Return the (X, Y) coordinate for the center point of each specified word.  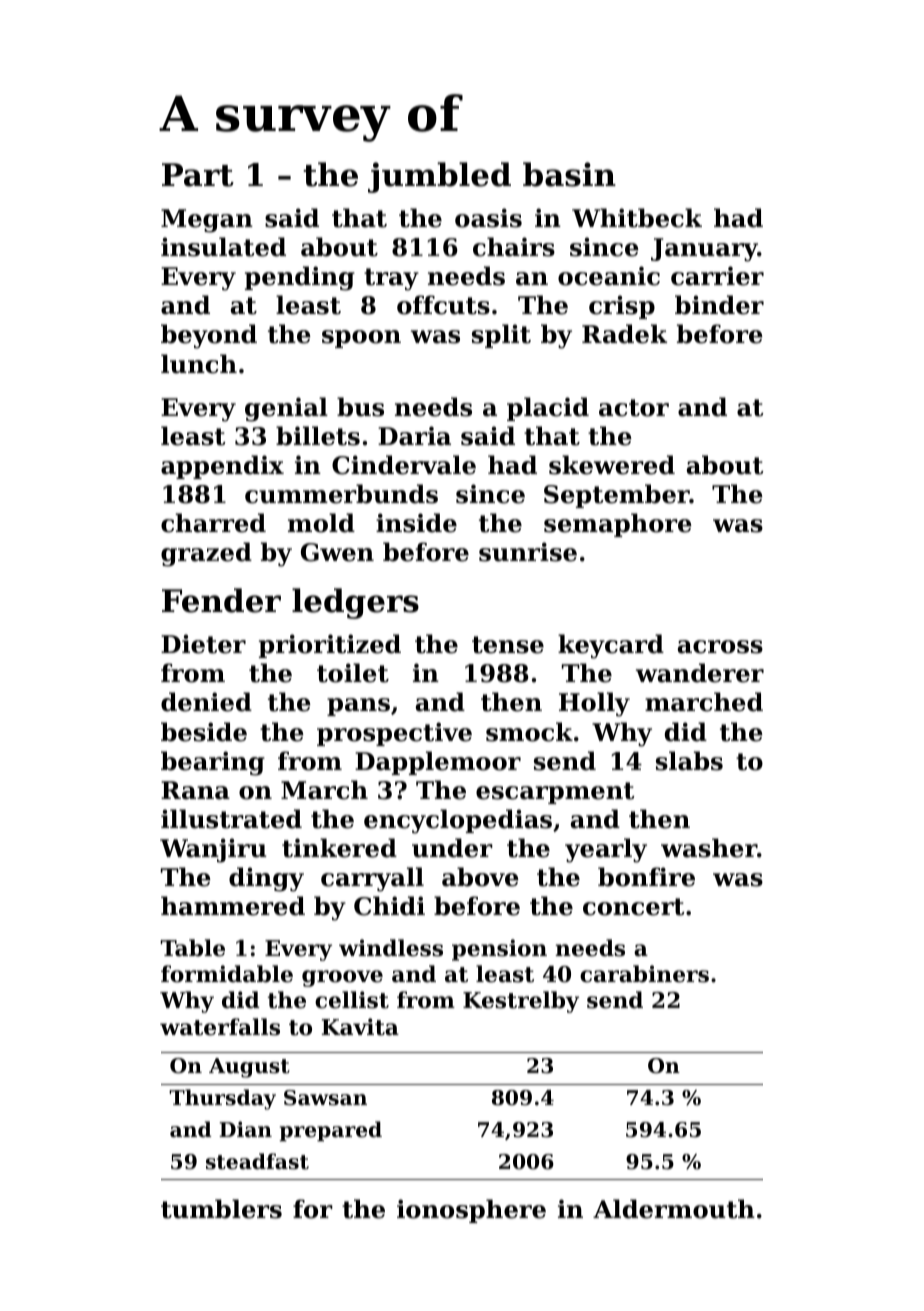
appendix (222, 467)
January (704, 250)
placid (548, 409)
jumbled (439, 177)
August (249, 1068)
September (617, 496)
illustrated (231, 819)
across (720, 647)
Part (198, 175)
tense (508, 645)
